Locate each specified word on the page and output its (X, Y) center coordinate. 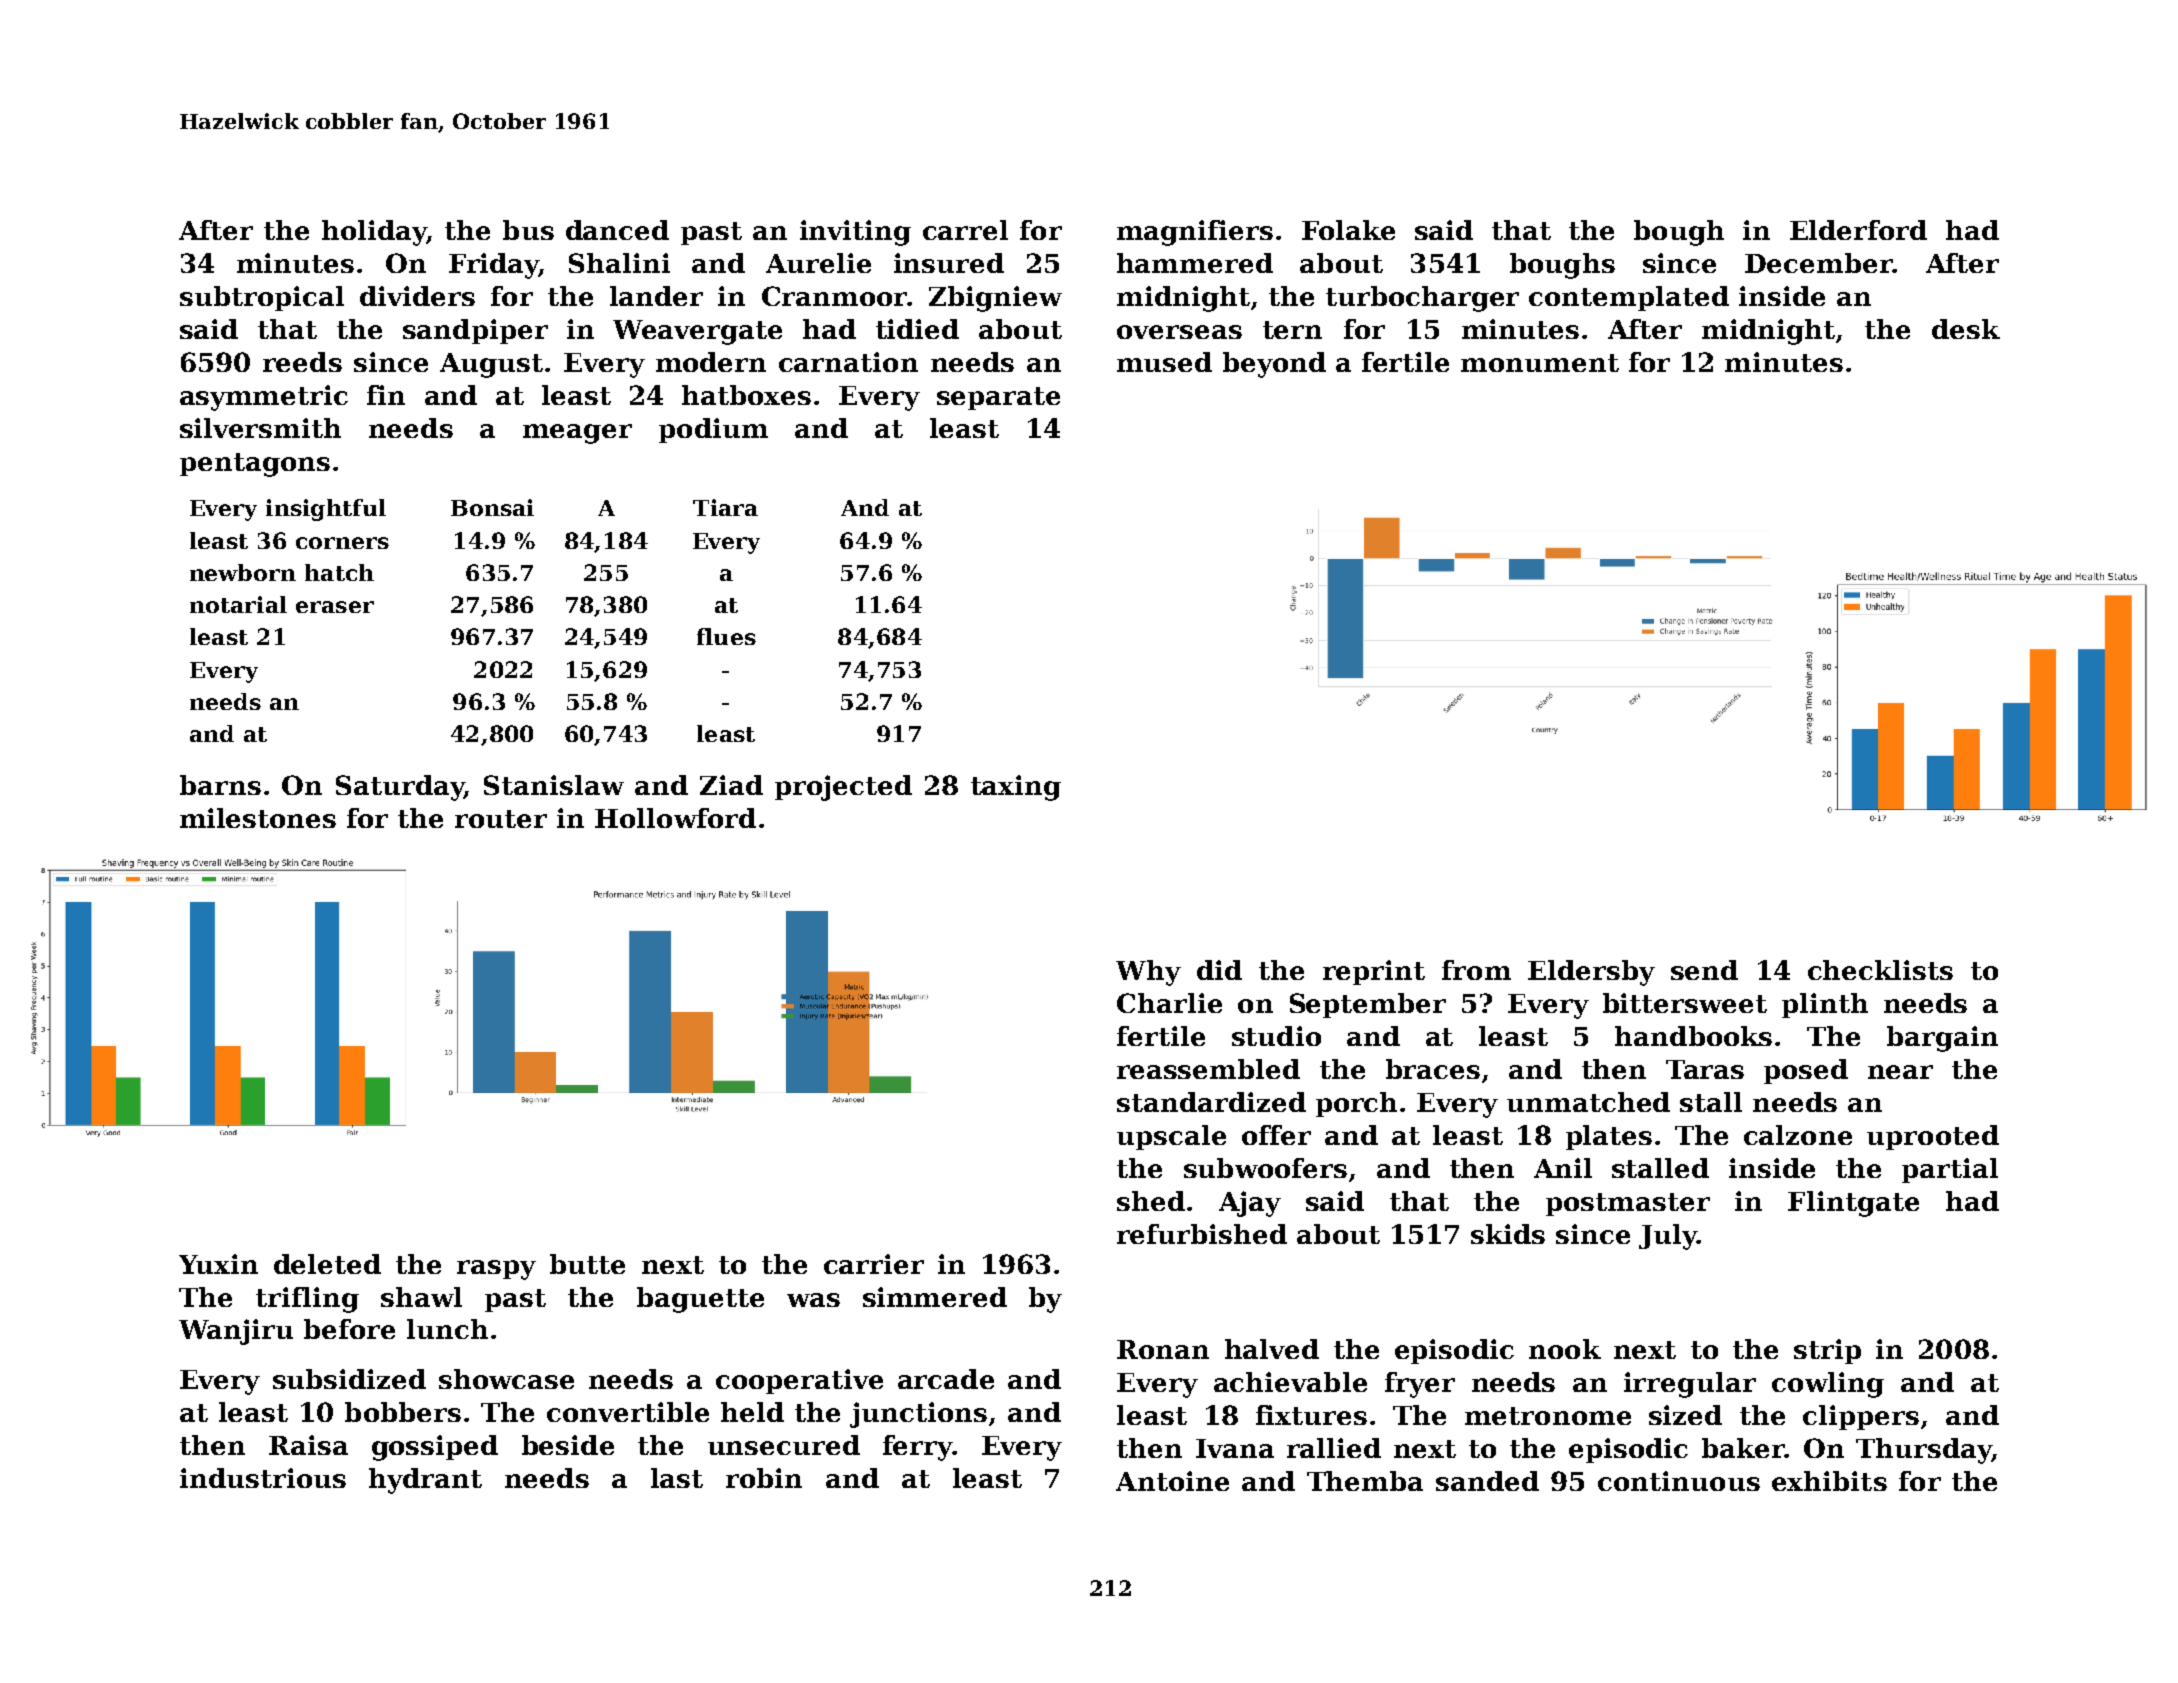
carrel (965, 230)
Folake (1348, 230)
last (677, 1478)
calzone (1798, 1135)
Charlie (1169, 1003)
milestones (258, 818)
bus (528, 230)
